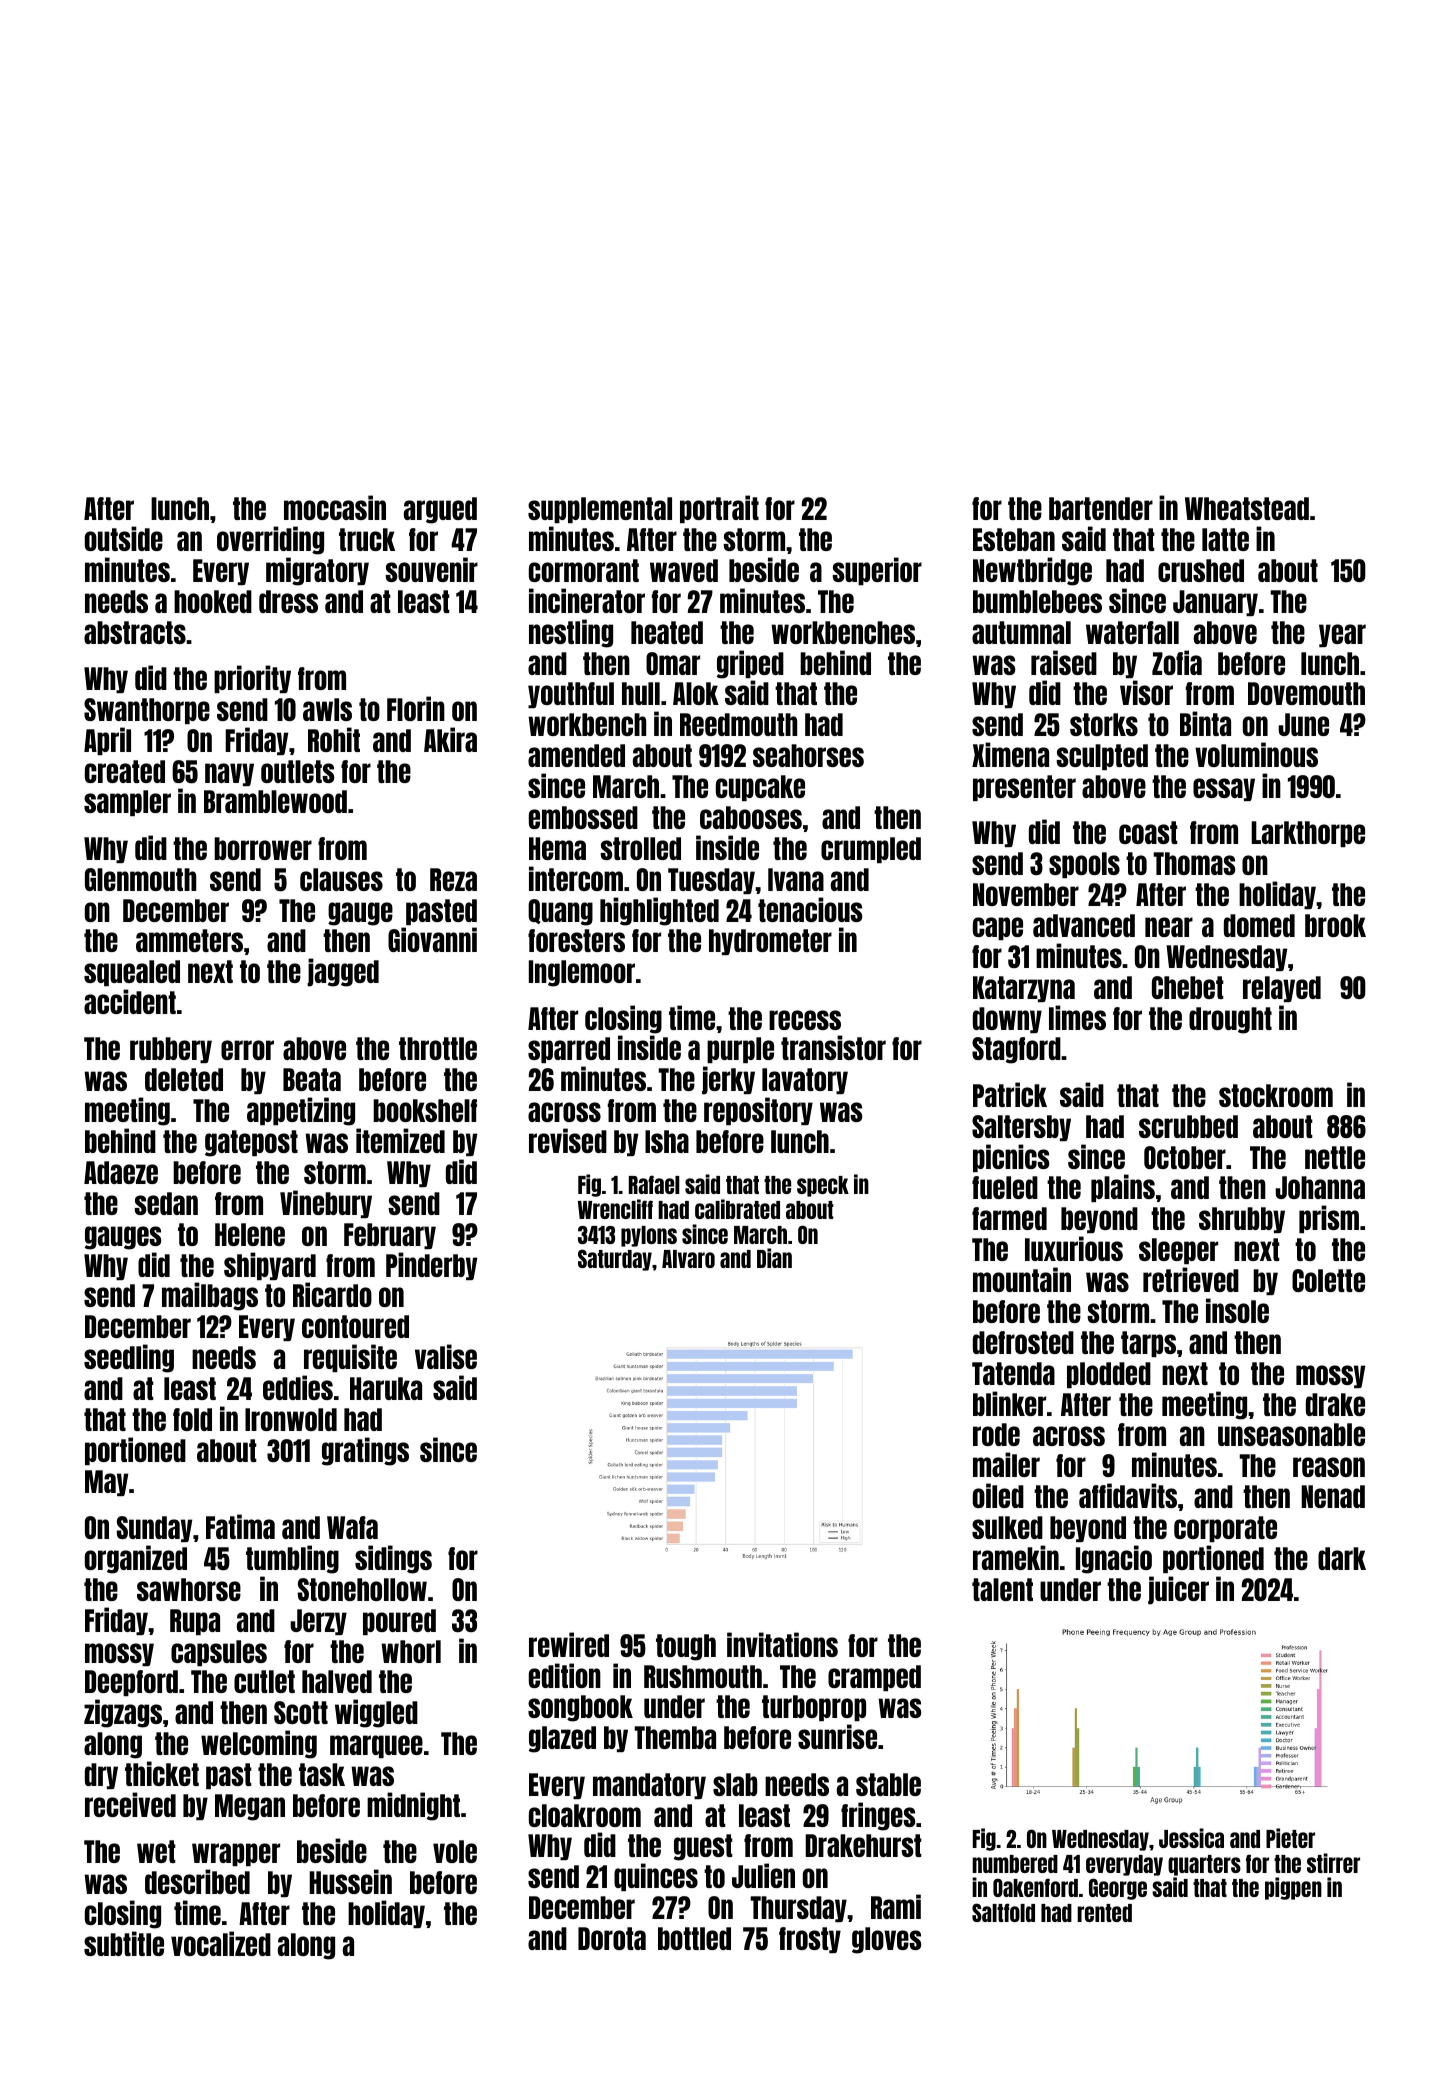 This screenshot has width=1450, height=2100. I want to click on bottled, so click(694, 1938).
